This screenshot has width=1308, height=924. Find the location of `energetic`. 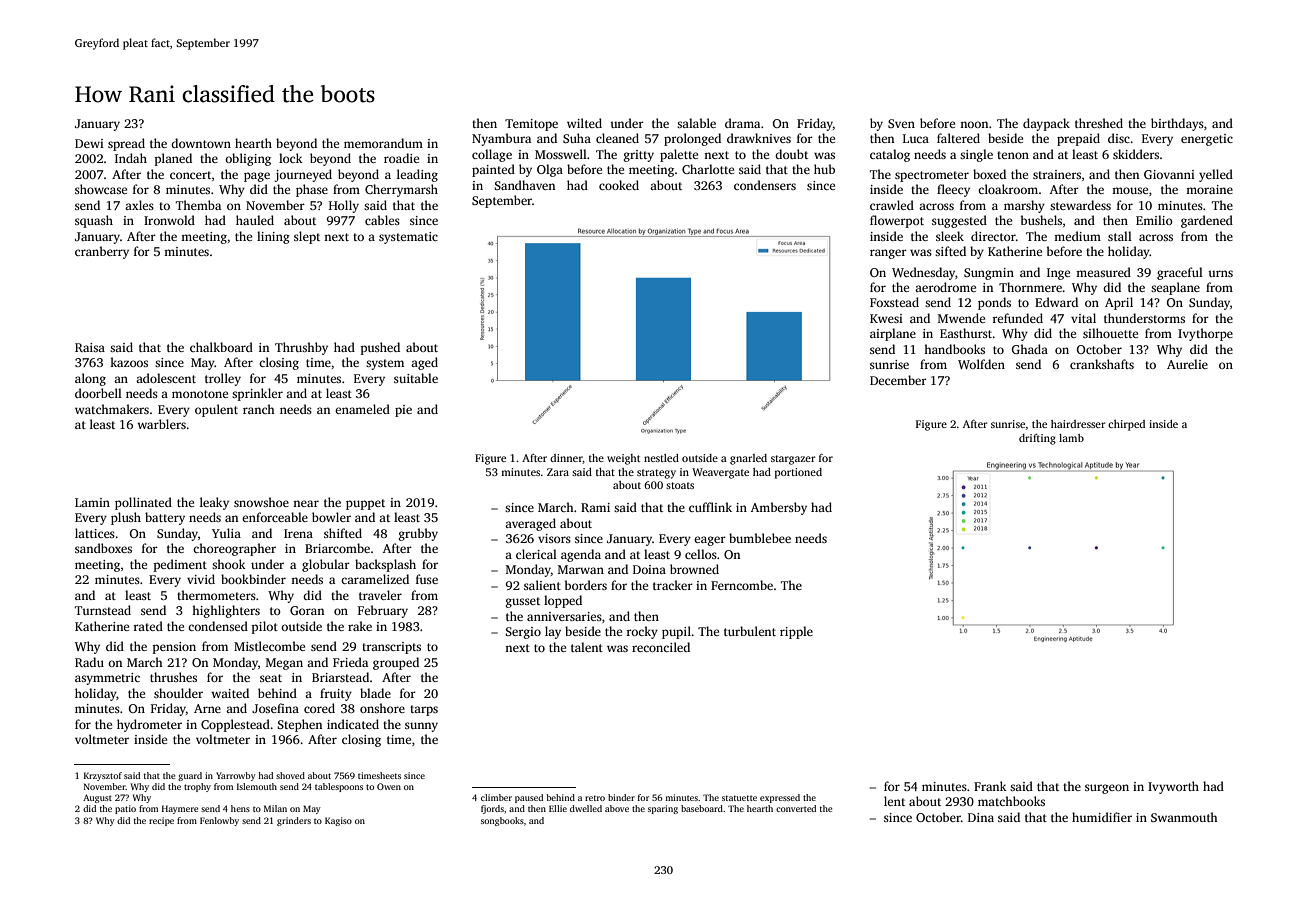

energetic is located at coordinates (1207, 140).
